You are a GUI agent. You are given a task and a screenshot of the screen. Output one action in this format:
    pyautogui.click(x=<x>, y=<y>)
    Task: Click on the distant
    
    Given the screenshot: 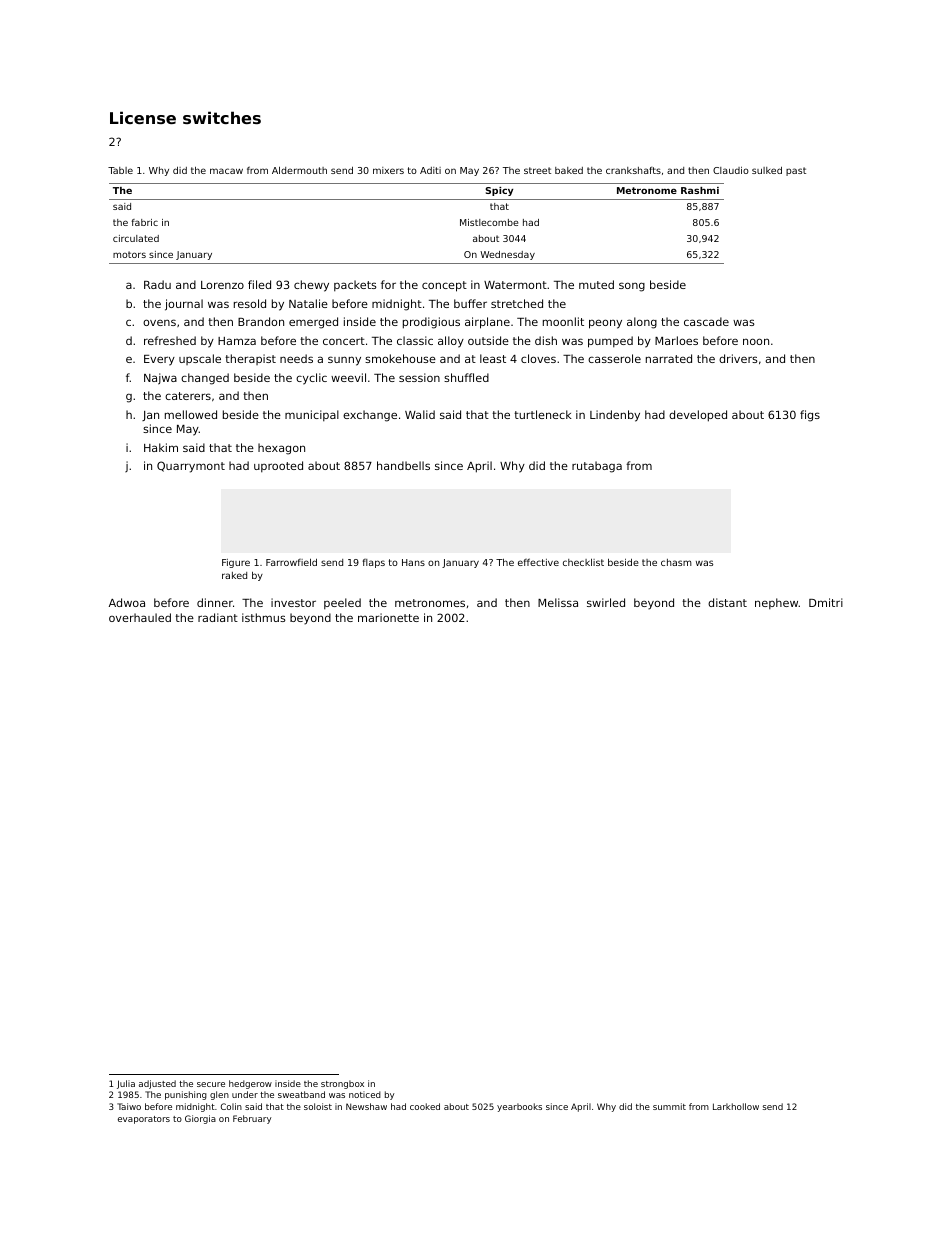 What is the action you would take?
    pyautogui.click(x=727, y=602)
